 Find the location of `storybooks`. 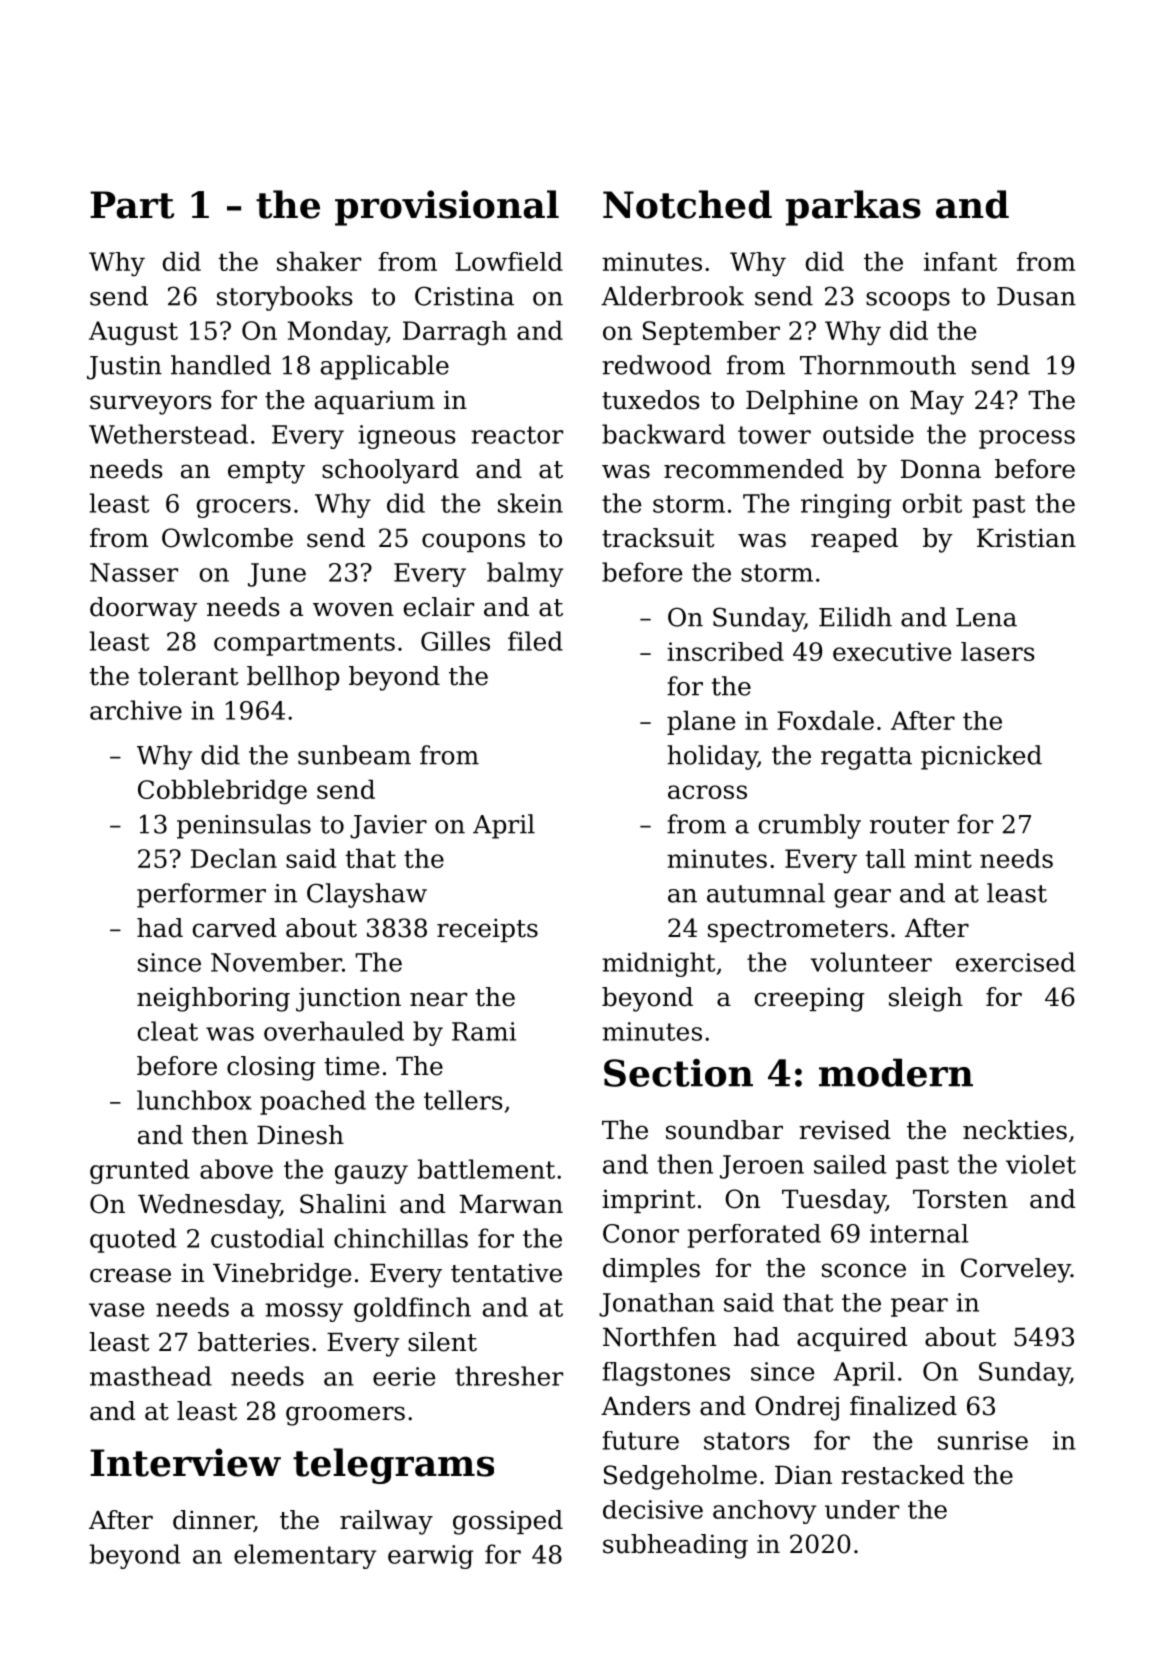

storybooks is located at coordinates (285, 298).
